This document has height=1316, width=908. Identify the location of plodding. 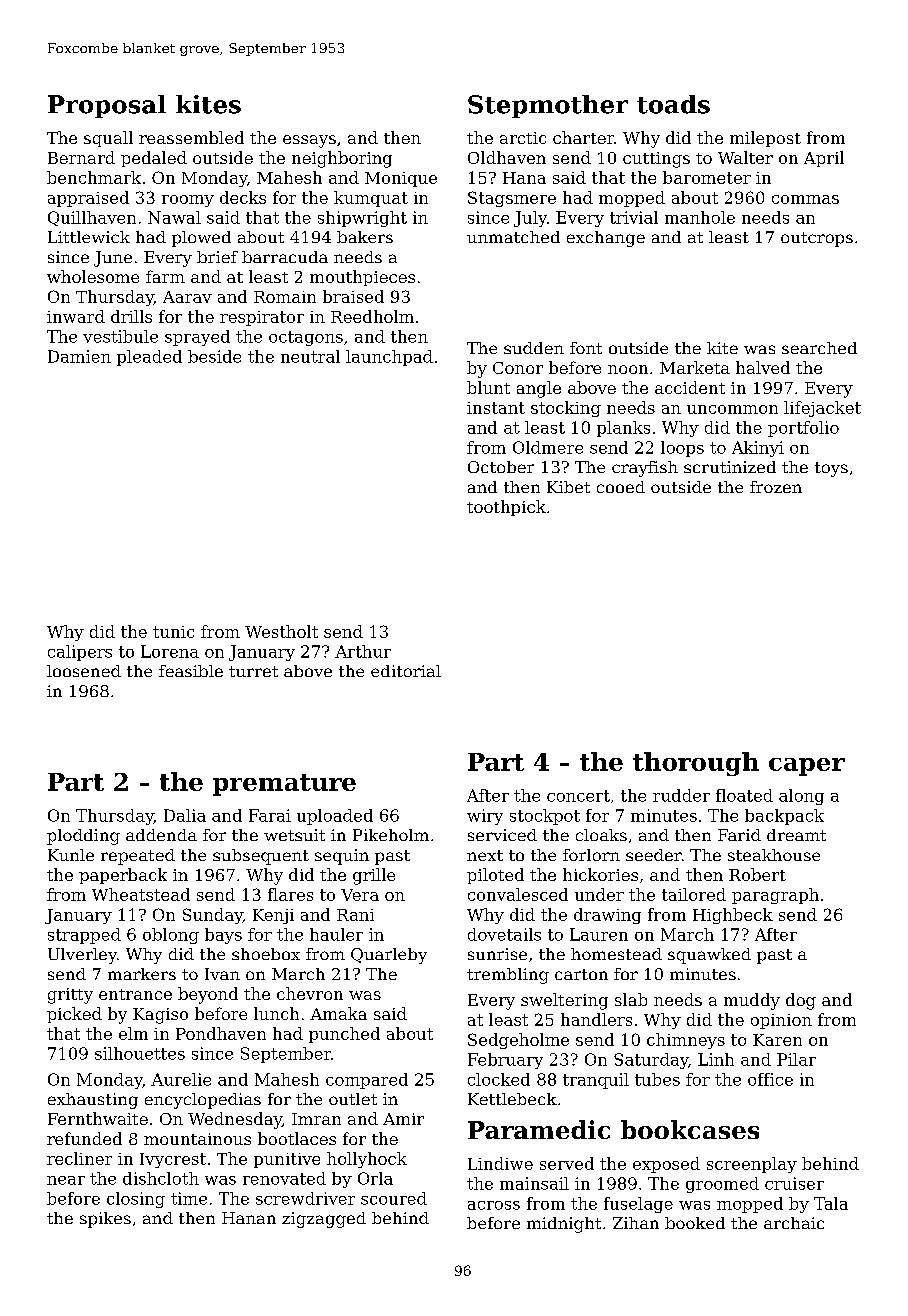
(83, 837).
